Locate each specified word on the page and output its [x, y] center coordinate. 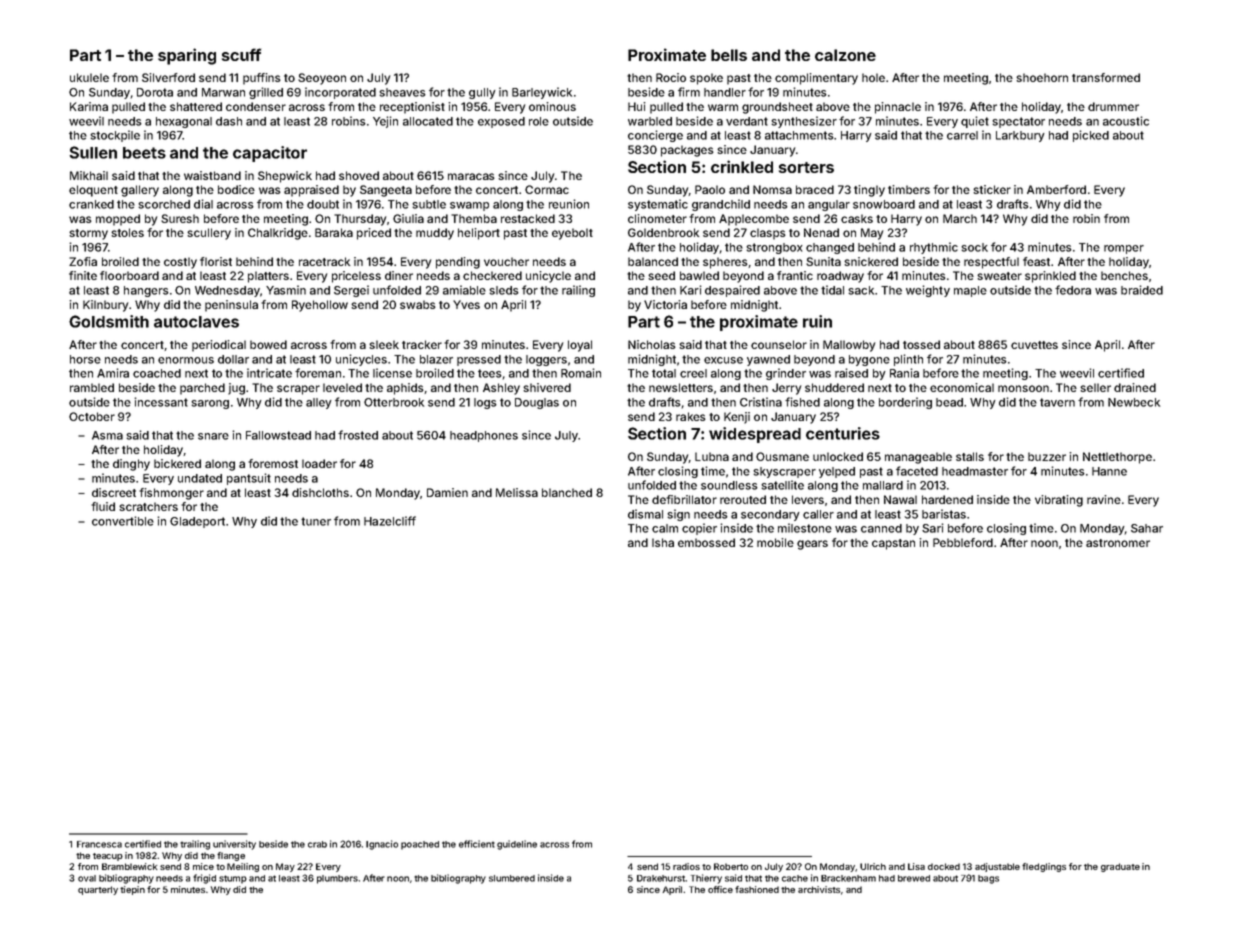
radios [686, 866]
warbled [650, 121]
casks [857, 218]
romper [1124, 249]
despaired [732, 291]
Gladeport [197, 522]
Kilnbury [105, 306]
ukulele [89, 77]
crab [317, 844]
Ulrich [873, 866]
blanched [567, 492]
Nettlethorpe [1117, 458]
